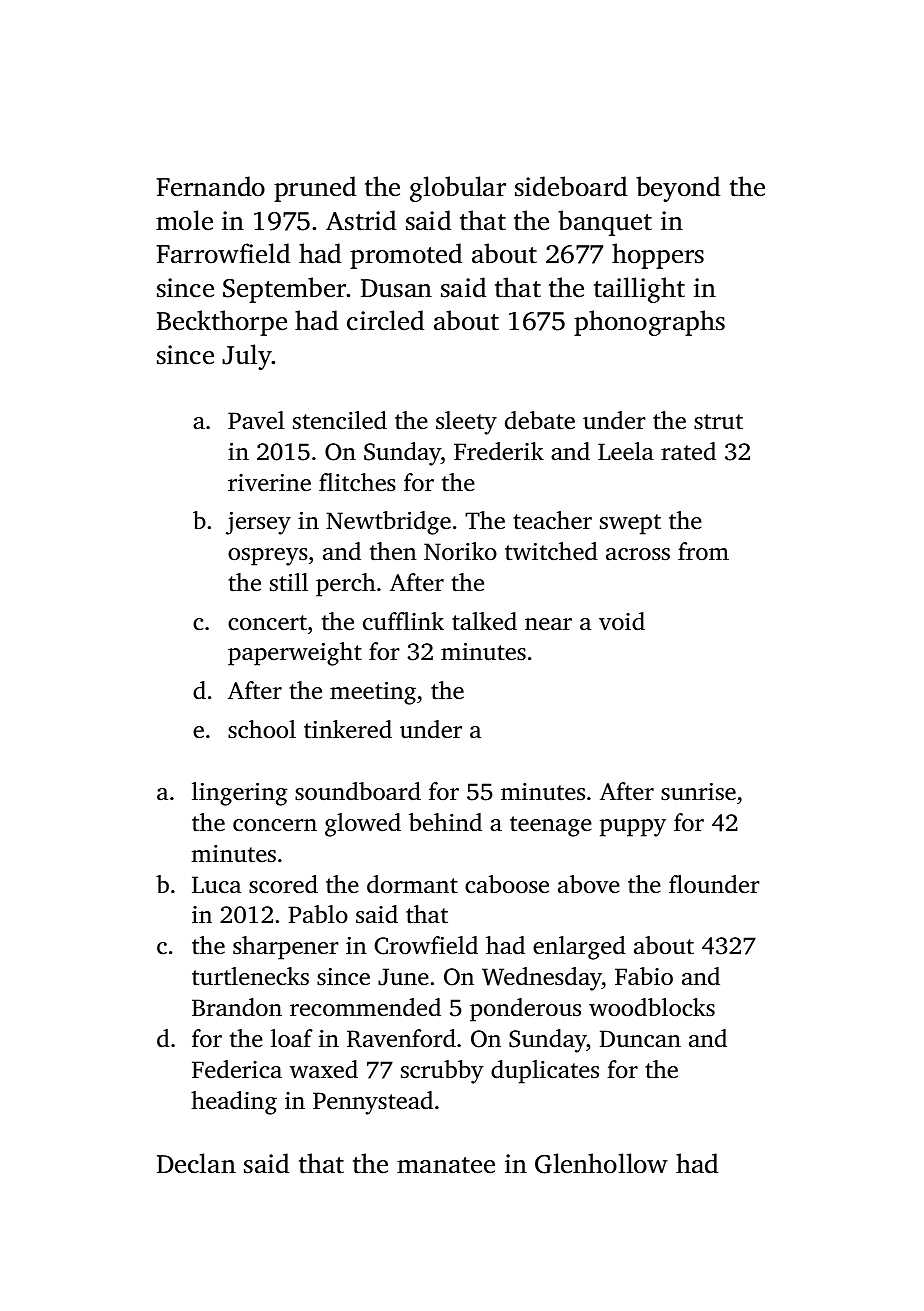  What do you see at coordinates (373, 693) in the screenshot?
I see `meeting` at bounding box center [373, 693].
